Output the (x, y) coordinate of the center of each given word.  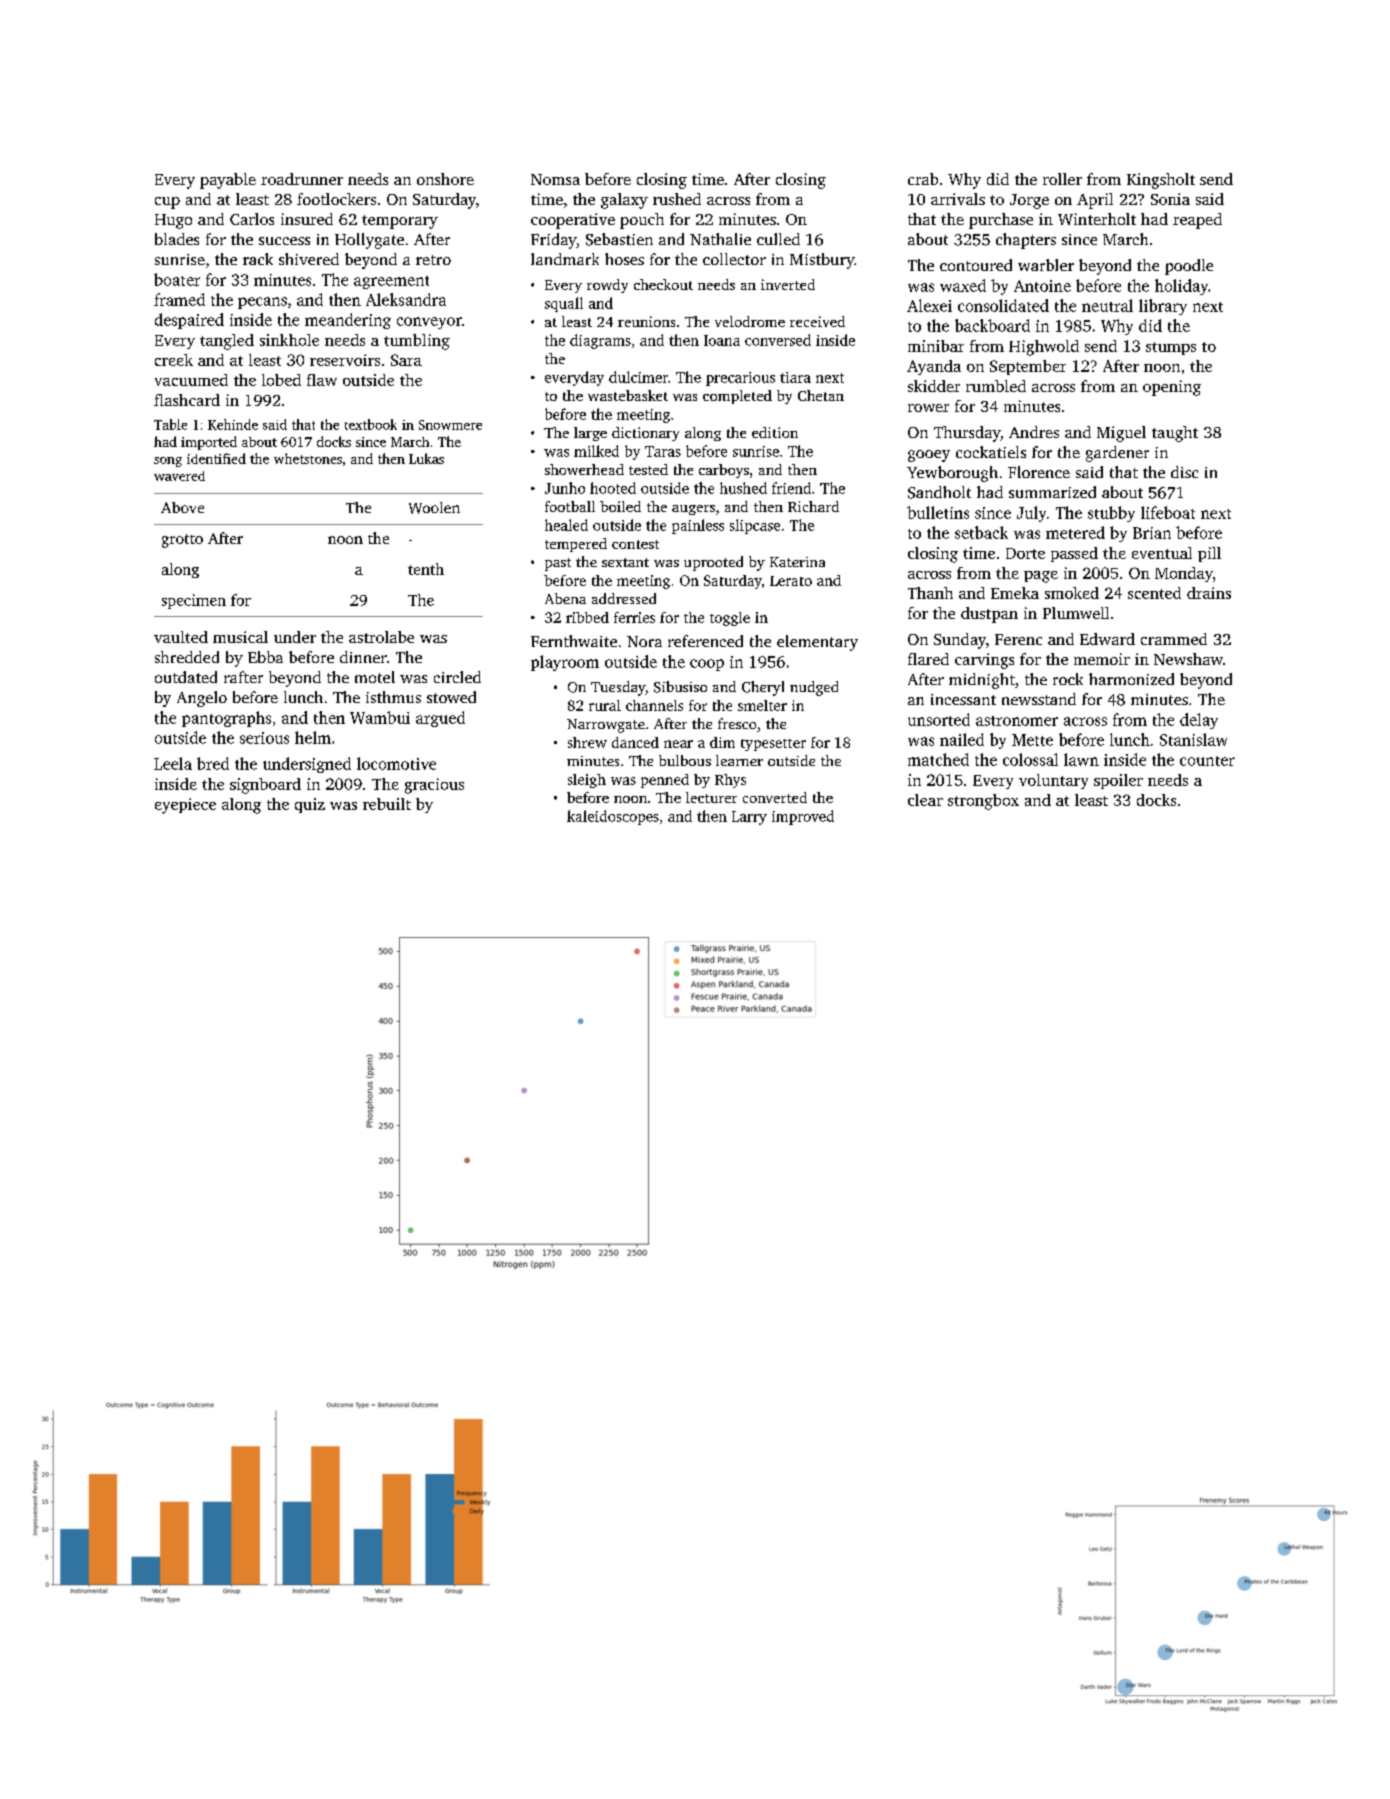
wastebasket (628, 395)
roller (1062, 179)
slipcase (755, 526)
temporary (400, 222)
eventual (1162, 553)
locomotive (396, 763)
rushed (677, 199)
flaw (322, 380)
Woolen (434, 508)
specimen (194, 601)
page (1041, 577)
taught (1175, 434)
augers (693, 510)
